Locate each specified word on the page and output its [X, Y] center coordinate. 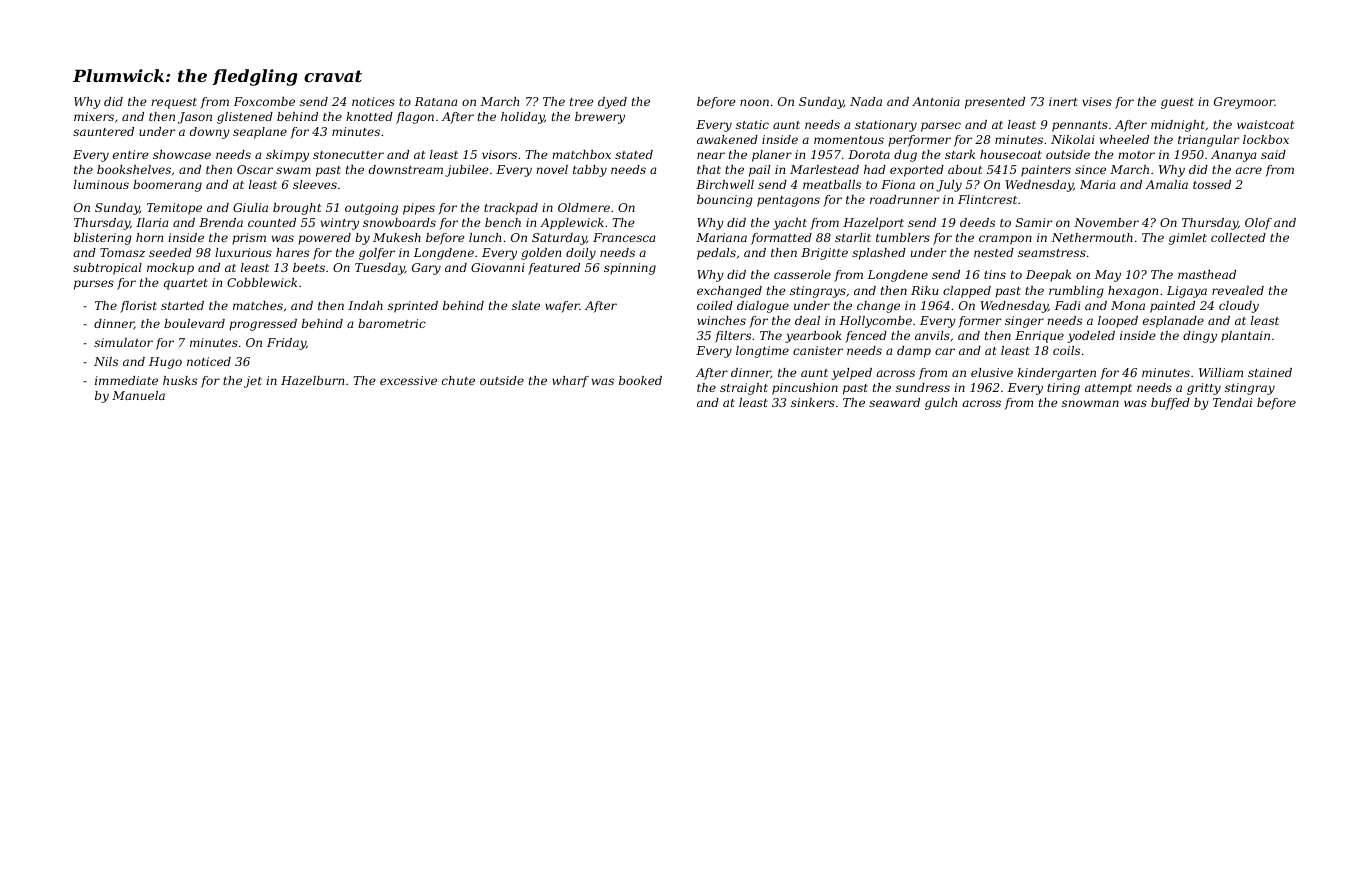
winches [721, 320]
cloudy [1239, 307]
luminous [101, 184]
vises [1097, 101]
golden [541, 254]
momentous [849, 140]
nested [994, 252]
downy [210, 133]
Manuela [138, 395]
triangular [1208, 141]
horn [149, 237]
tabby [590, 171]
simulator [123, 342]
